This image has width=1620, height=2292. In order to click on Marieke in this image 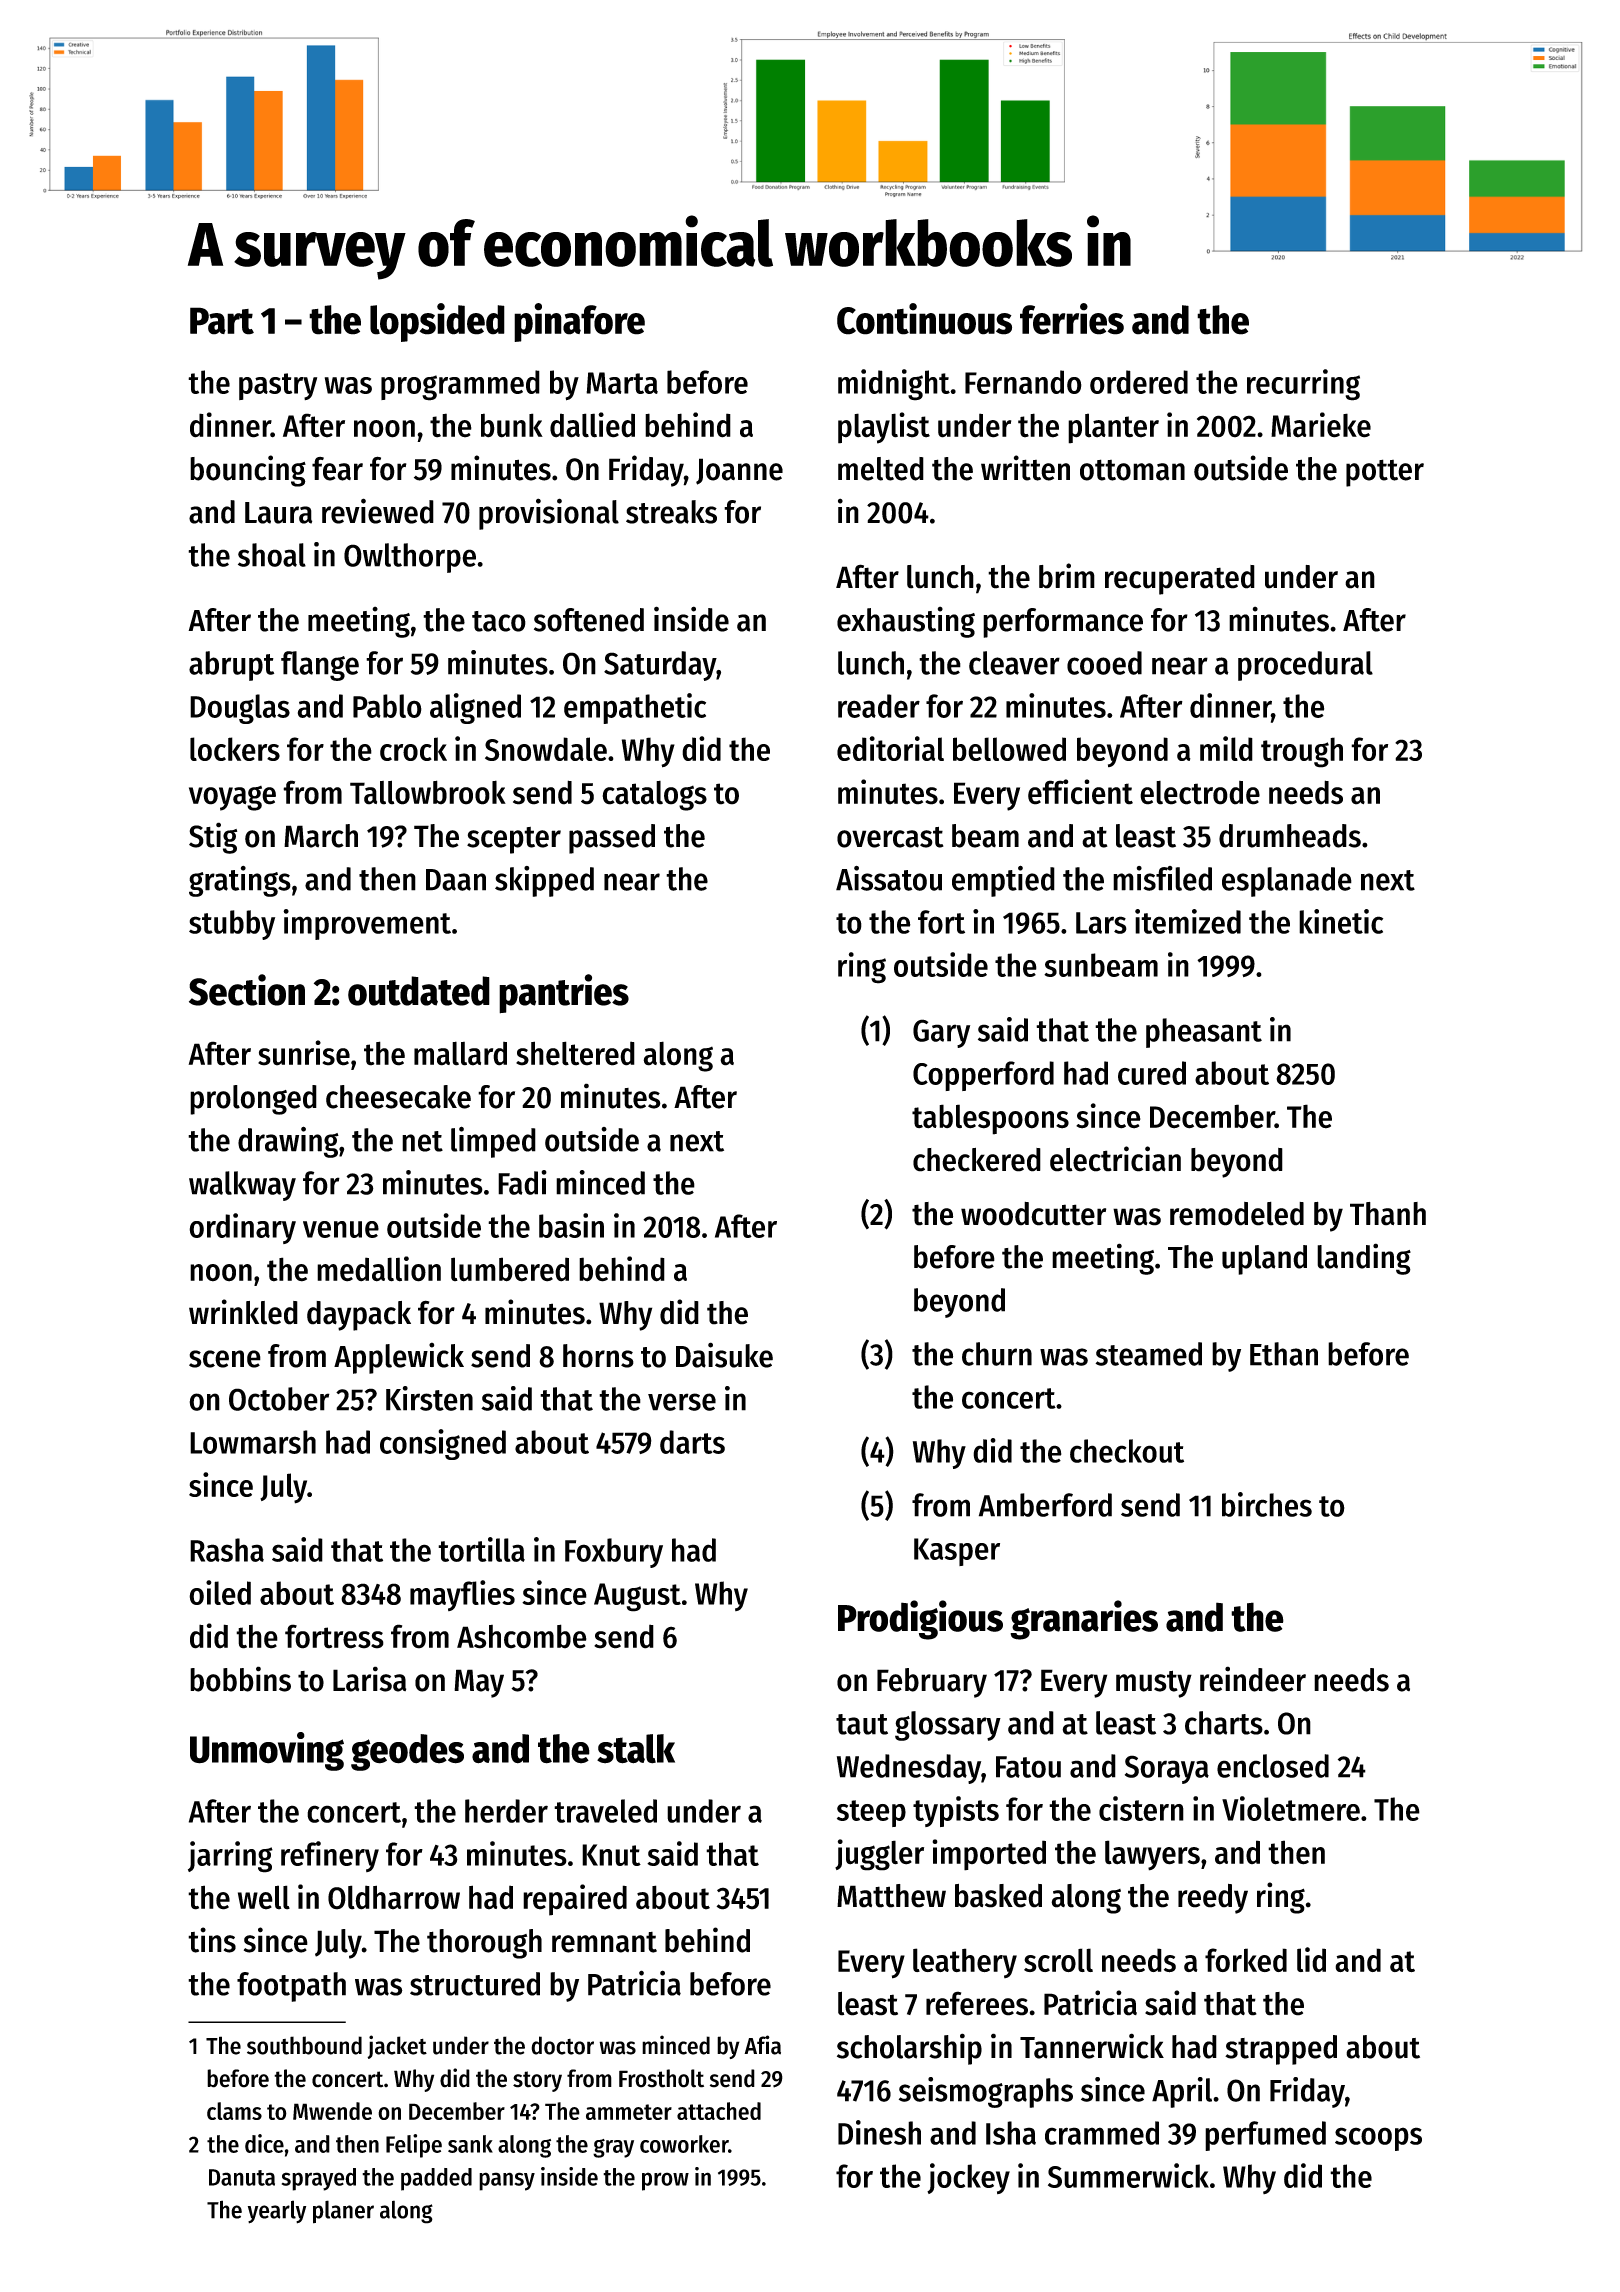, I will do `click(1321, 425)`.
